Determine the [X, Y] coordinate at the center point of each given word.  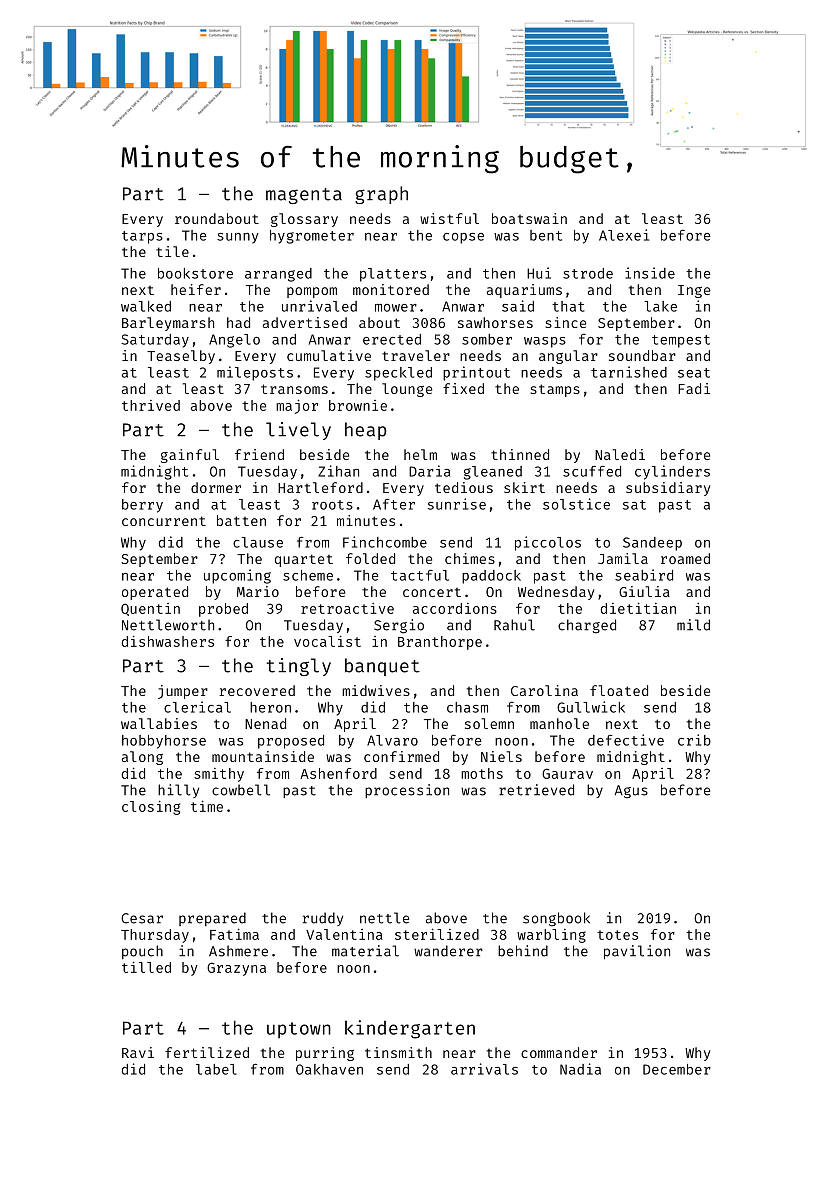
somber [487, 339]
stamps [555, 390]
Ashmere [238, 951]
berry [142, 506]
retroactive [347, 608]
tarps [142, 237]
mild [693, 625]
